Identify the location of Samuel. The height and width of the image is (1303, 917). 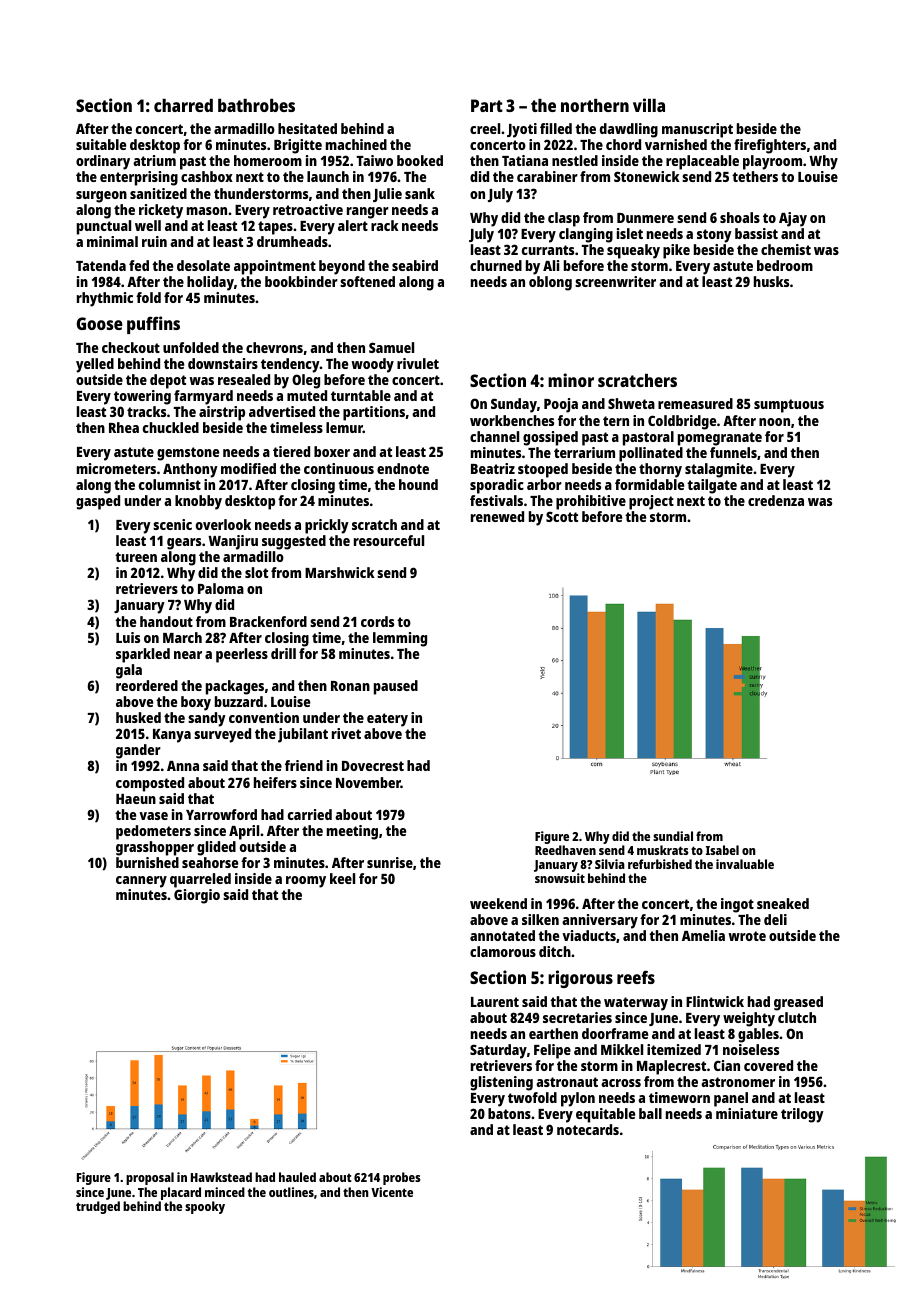
(391, 347).
